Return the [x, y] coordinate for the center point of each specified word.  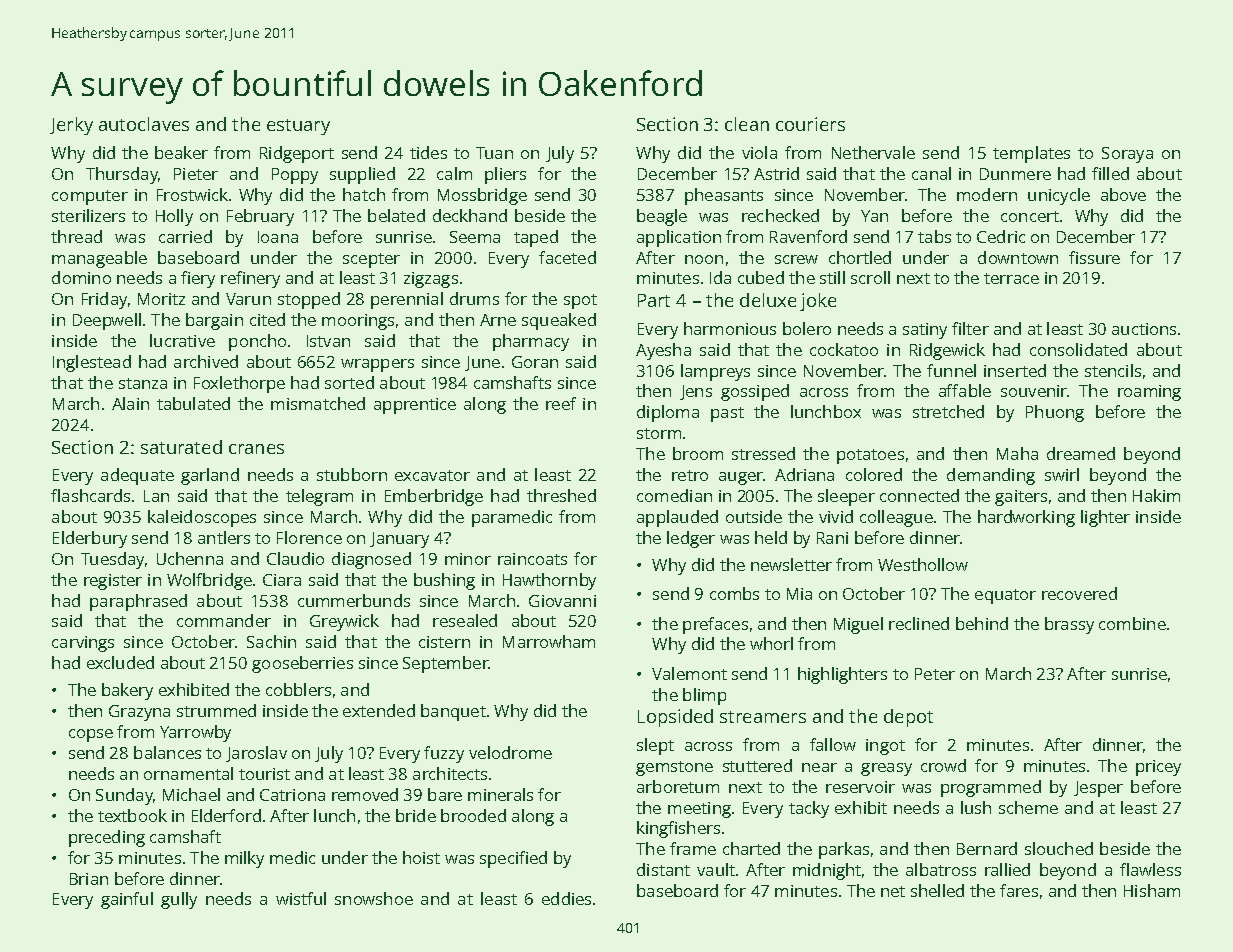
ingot [885, 747]
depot [908, 718]
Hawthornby [549, 581]
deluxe [768, 300]
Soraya [1127, 155]
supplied [362, 175]
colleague [896, 518]
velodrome [510, 752]
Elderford [226, 815]
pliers [505, 175]
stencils [1113, 370]
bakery [127, 691]
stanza [143, 383]
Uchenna [190, 558]
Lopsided [675, 718]
